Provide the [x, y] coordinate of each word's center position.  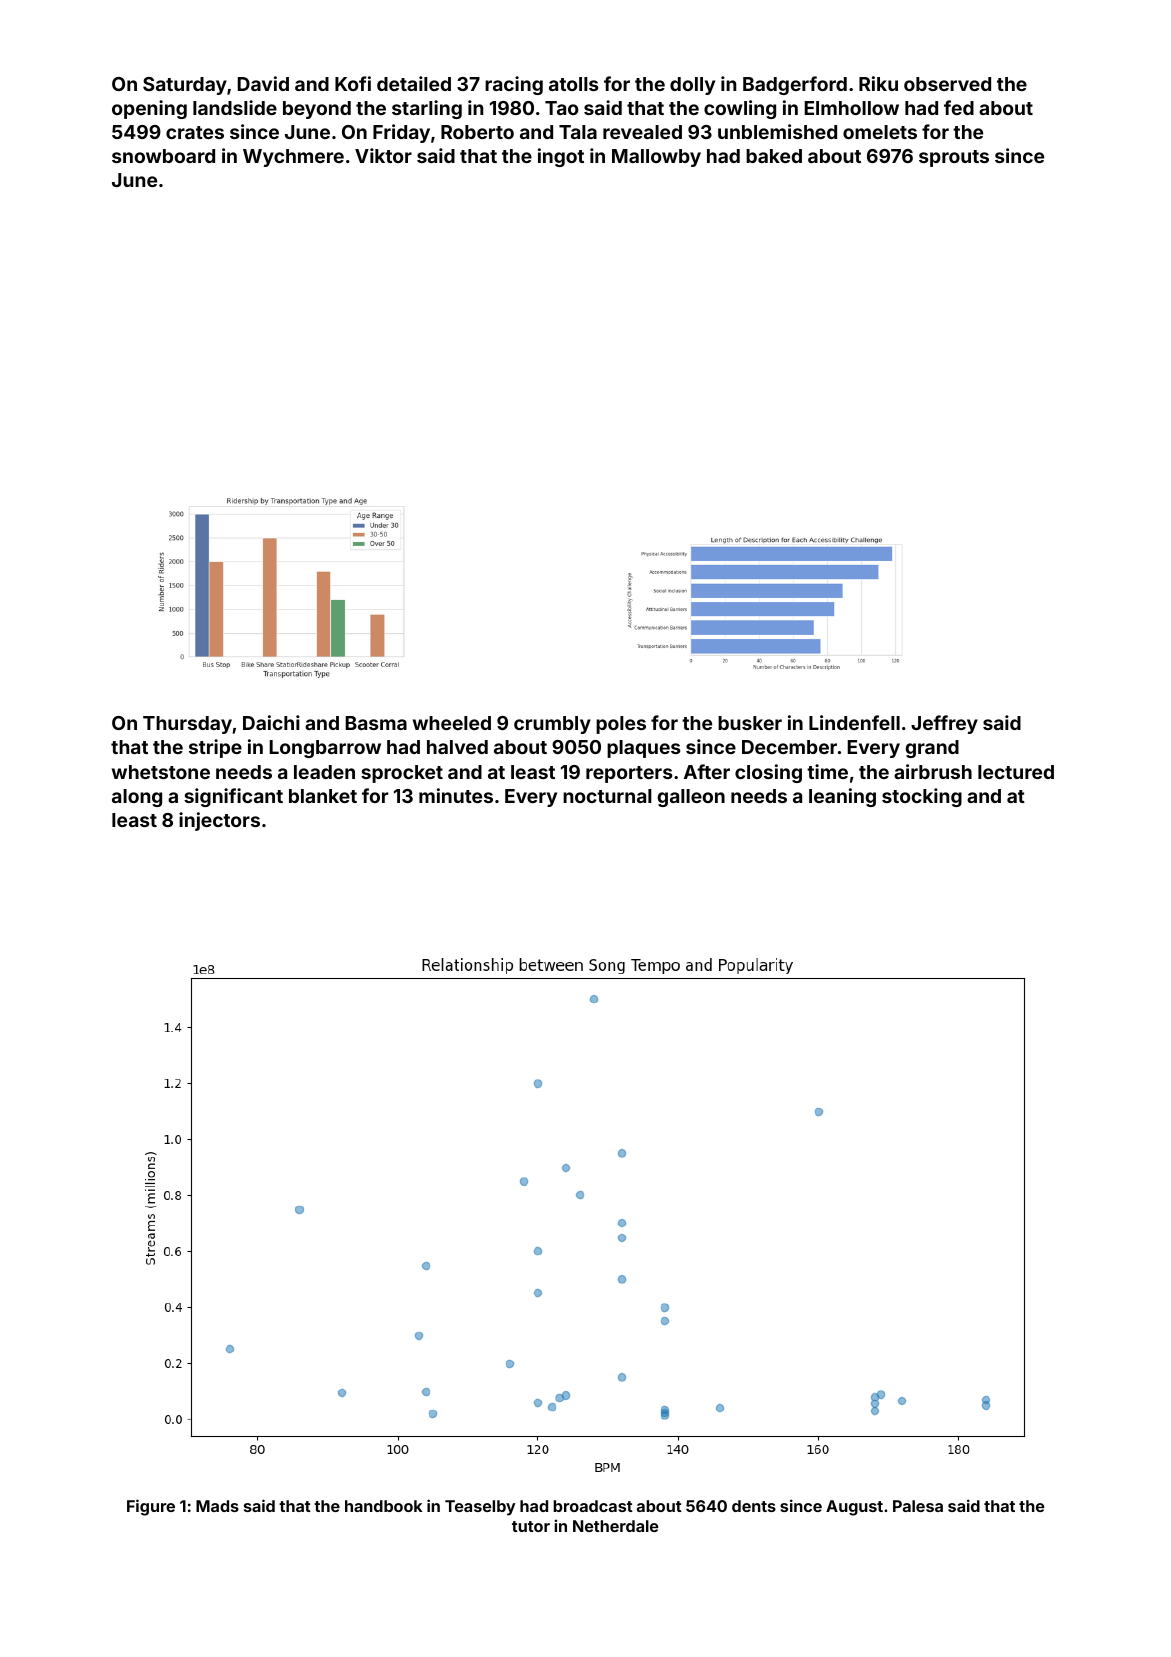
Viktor [383, 155]
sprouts [954, 158]
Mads [217, 1506]
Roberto [477, 132]
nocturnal [607, 796]
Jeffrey [944, 724]
